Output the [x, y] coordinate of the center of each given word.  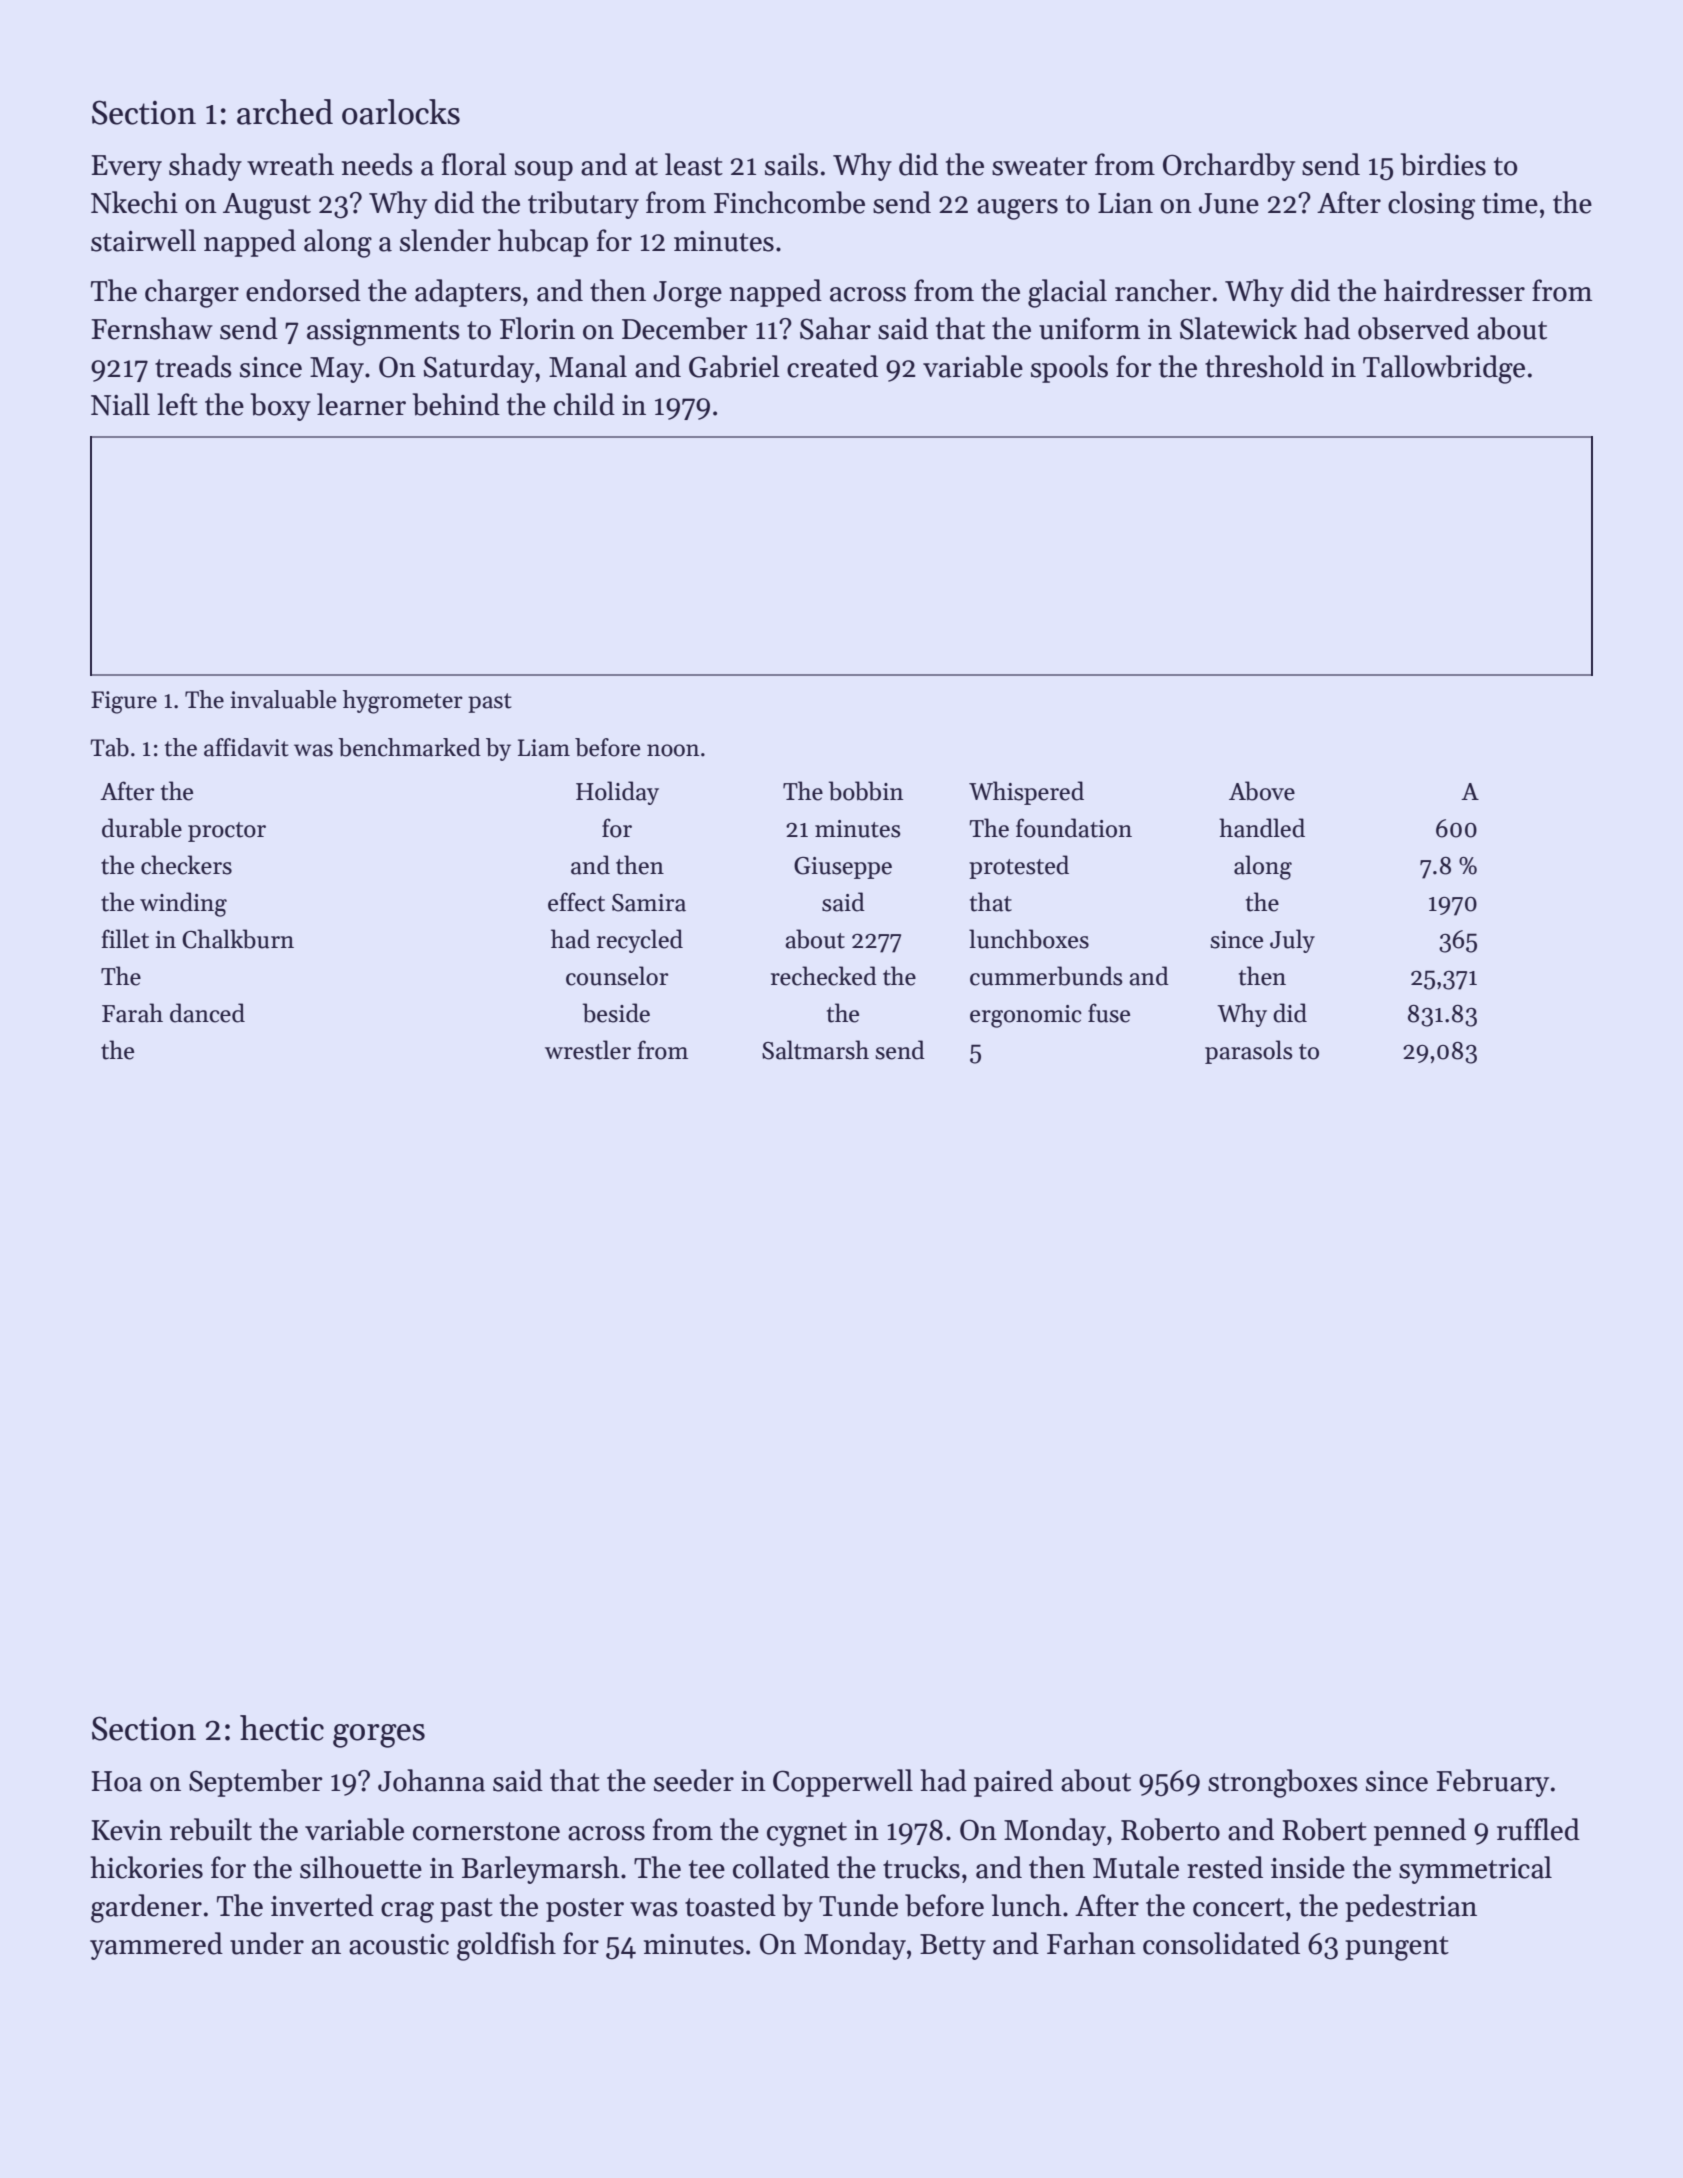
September [256, 1783]
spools [1069, 369]
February [1492, 1783]
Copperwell [843, 1783]
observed [1413, 328]
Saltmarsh [815, 1050]
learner [361, 404]
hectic [282, 1728]
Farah [132, 1013]
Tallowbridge [1444, 369]
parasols [1249, 1052]
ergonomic [1026, 1016]
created [832, 366]
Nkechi [134, 202]
